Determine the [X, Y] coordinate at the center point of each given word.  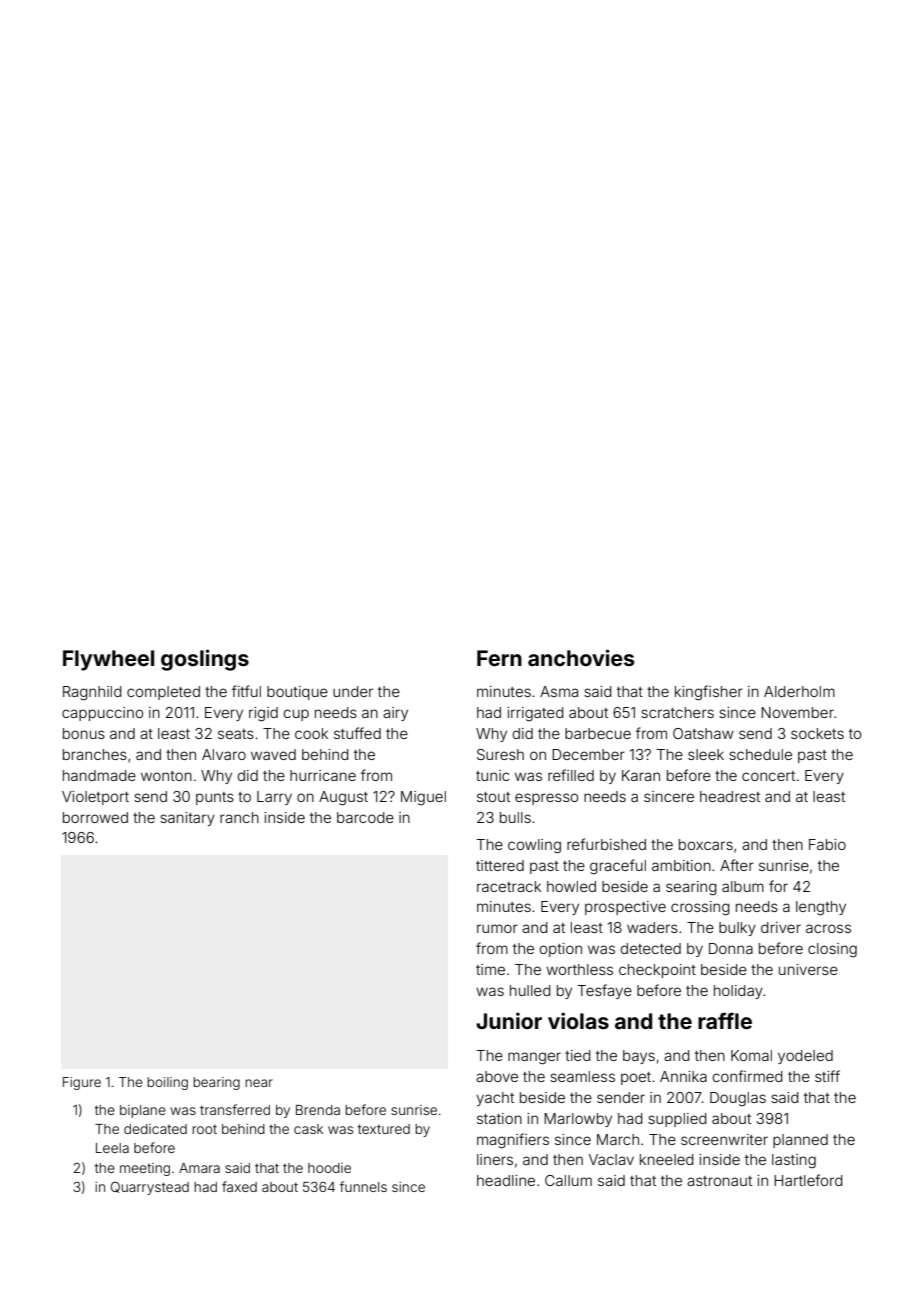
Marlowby [578, 1120]
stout [493, 797]
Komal [751, 1055]
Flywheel [108, 660]
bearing [216, 1083]
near [259, 1083]
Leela [112, 1148]
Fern [499, 658]
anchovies [581, 657]
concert [768, 776]
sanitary [187, 819]
